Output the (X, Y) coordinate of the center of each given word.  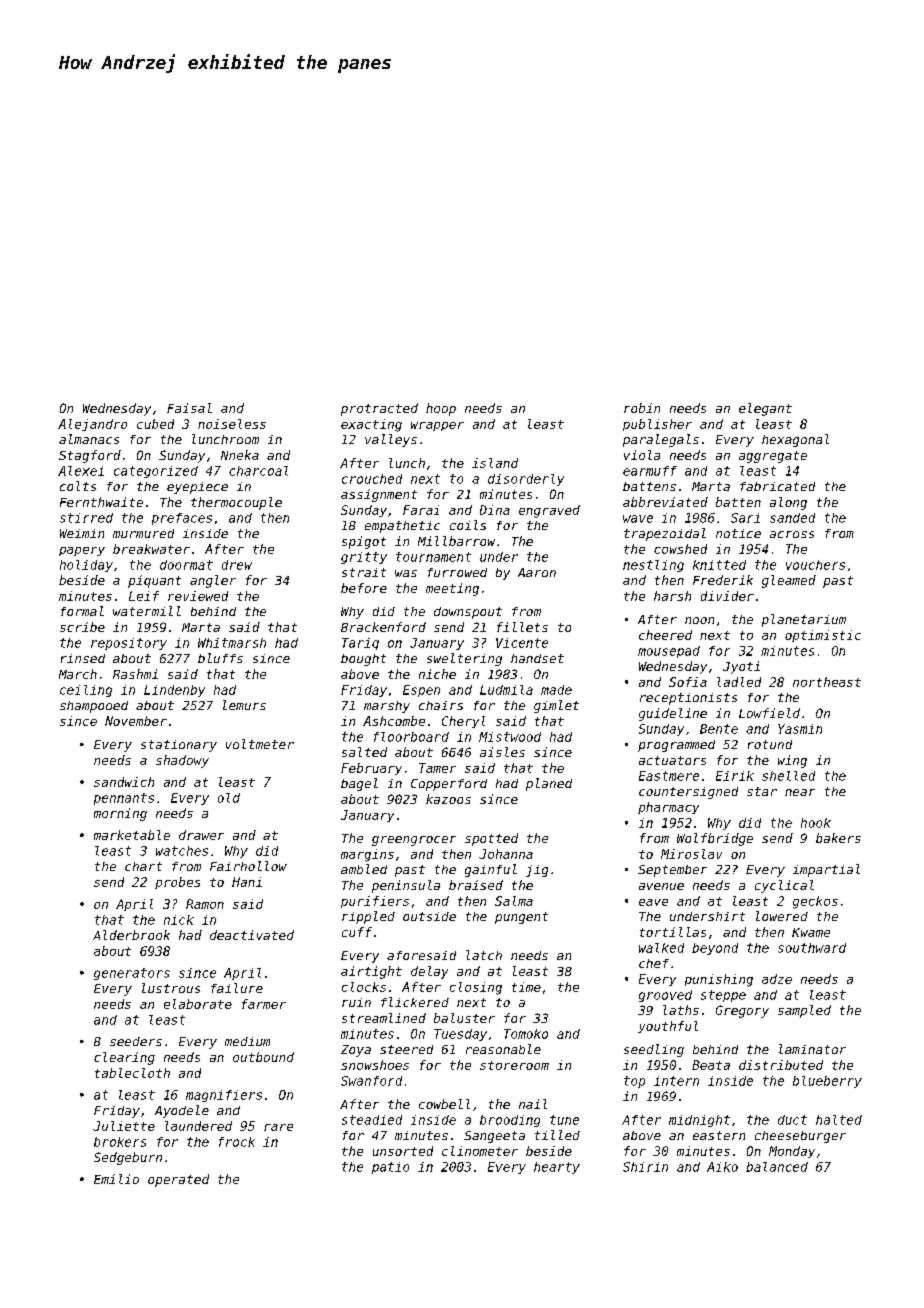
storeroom (514, 1065)
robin (642, 408)
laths (681, 1010)
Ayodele (182, 1111)
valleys (391, 440)
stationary (179, 746)
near (800, 792)
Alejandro (92, 425)
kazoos (448, 799)
